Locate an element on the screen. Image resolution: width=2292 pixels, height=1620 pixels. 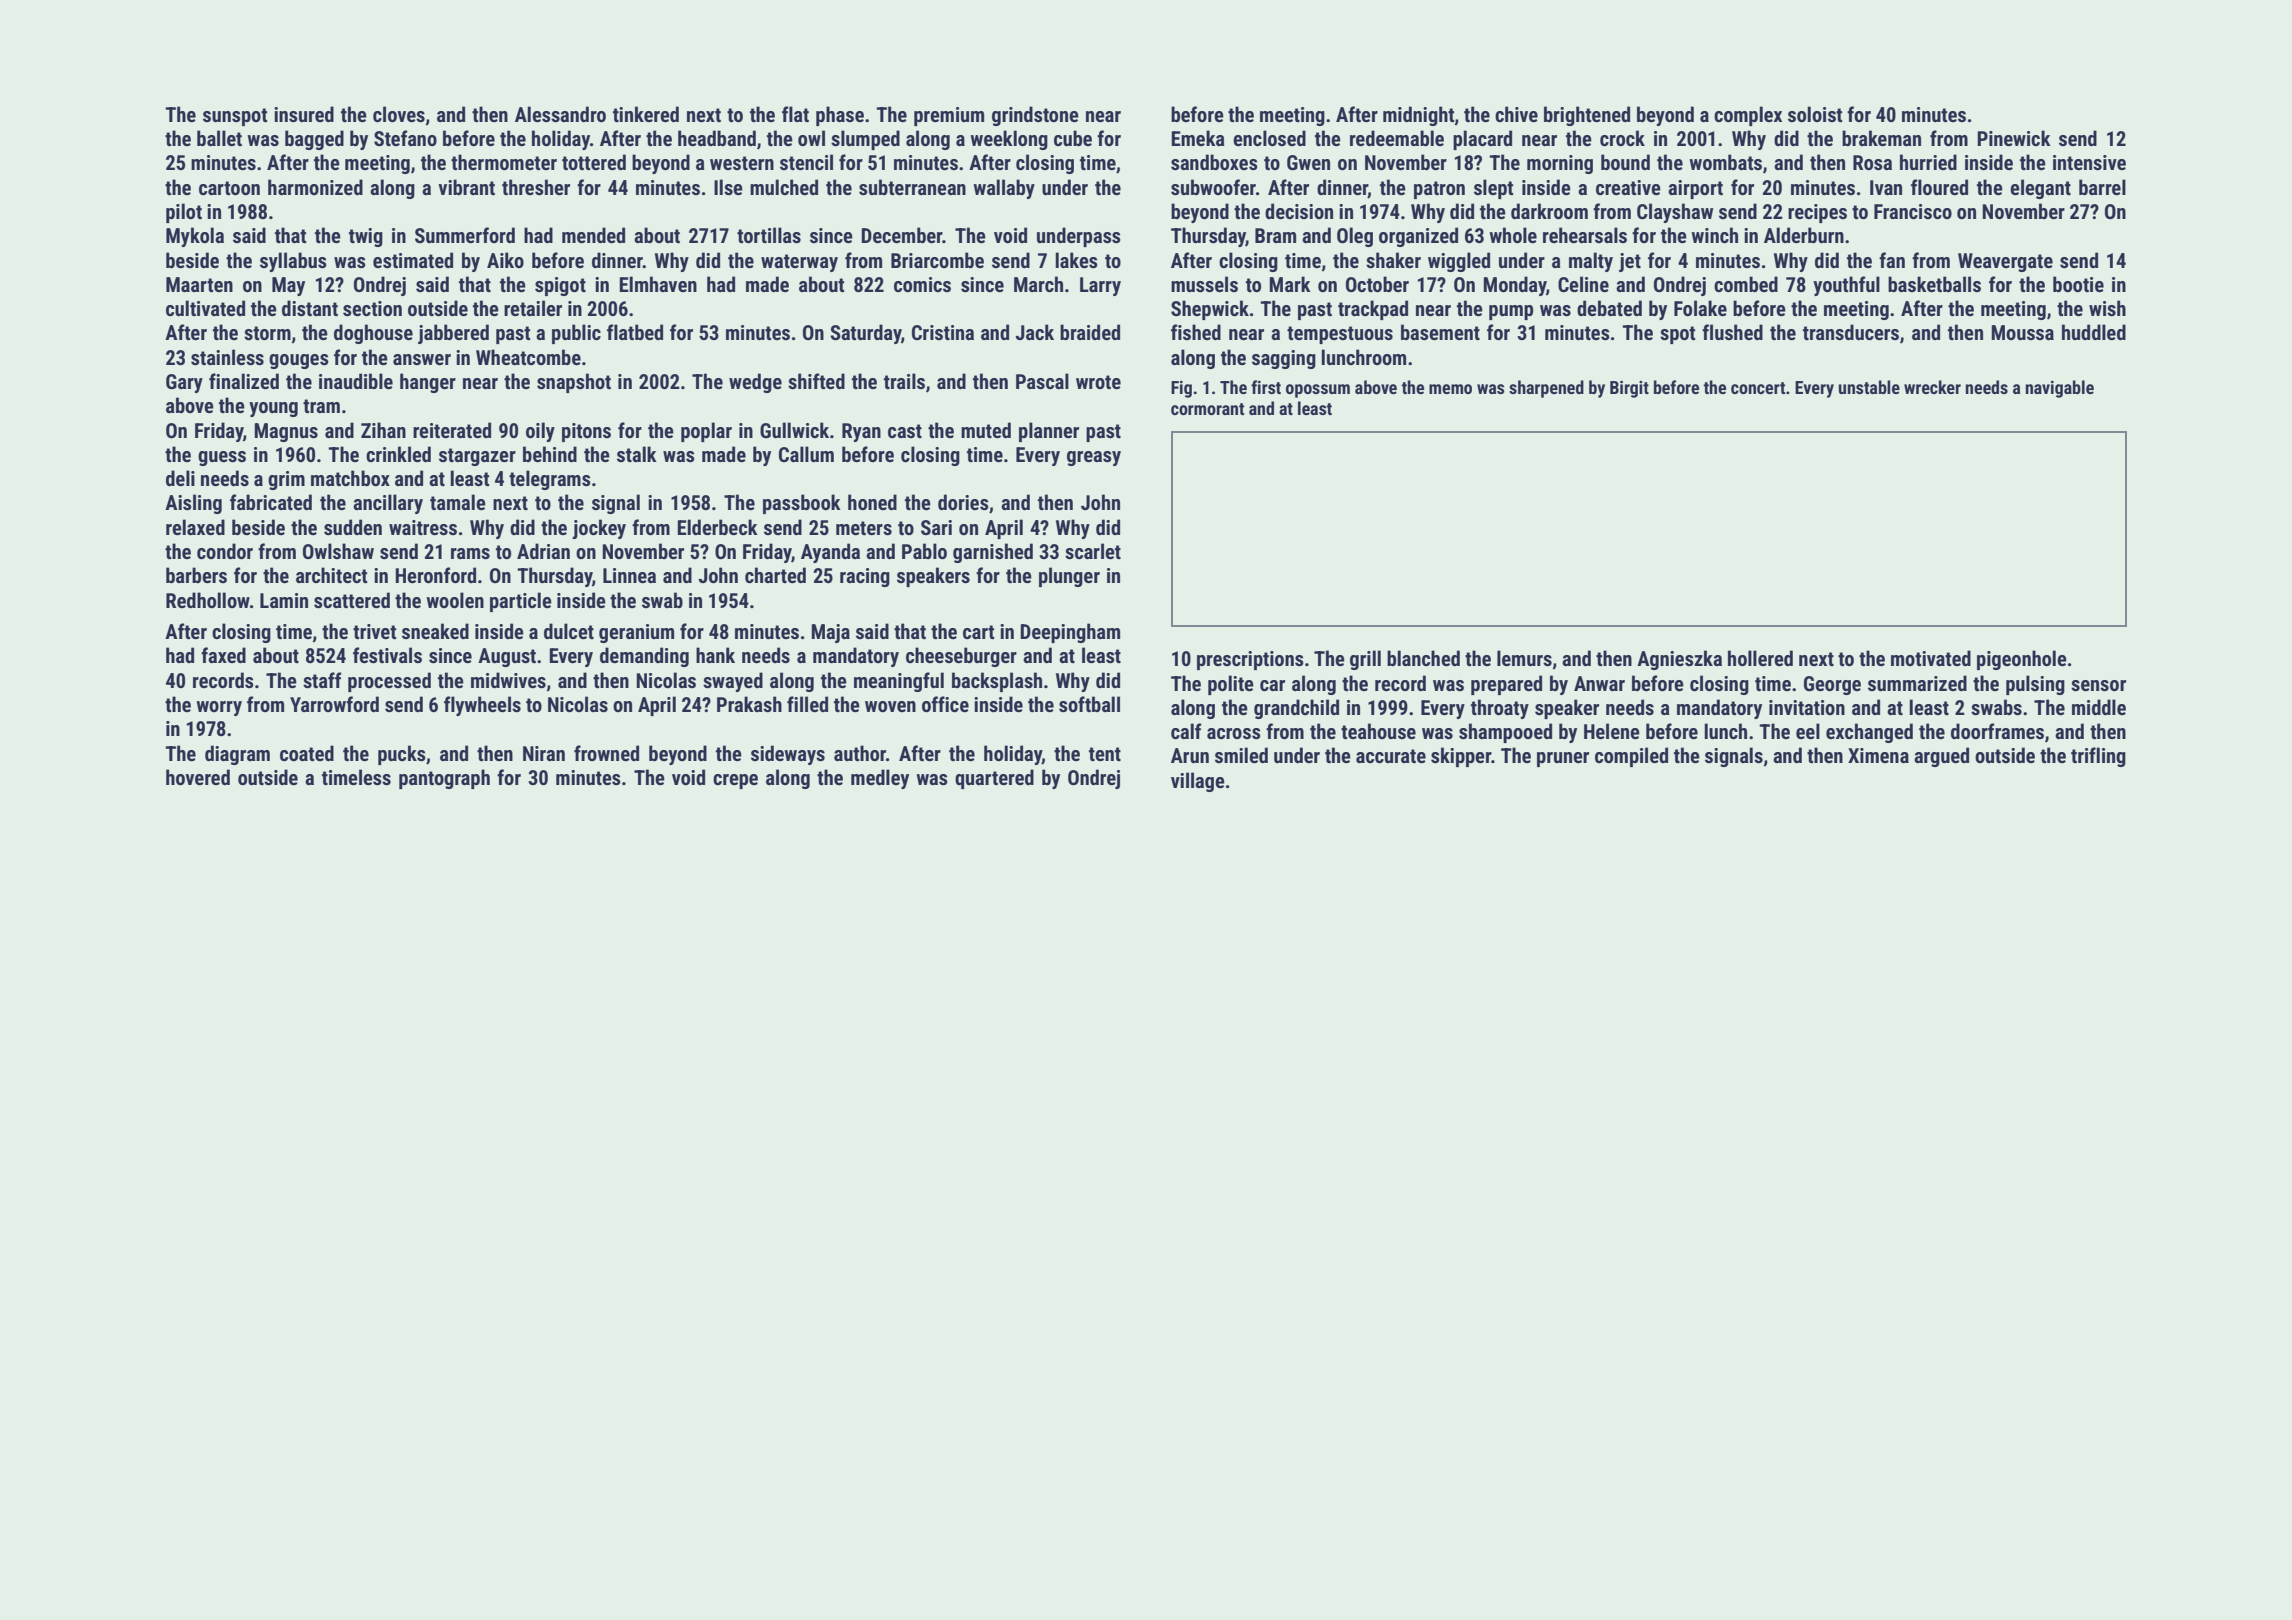
tinkered is located at coordinates (646, 114).
